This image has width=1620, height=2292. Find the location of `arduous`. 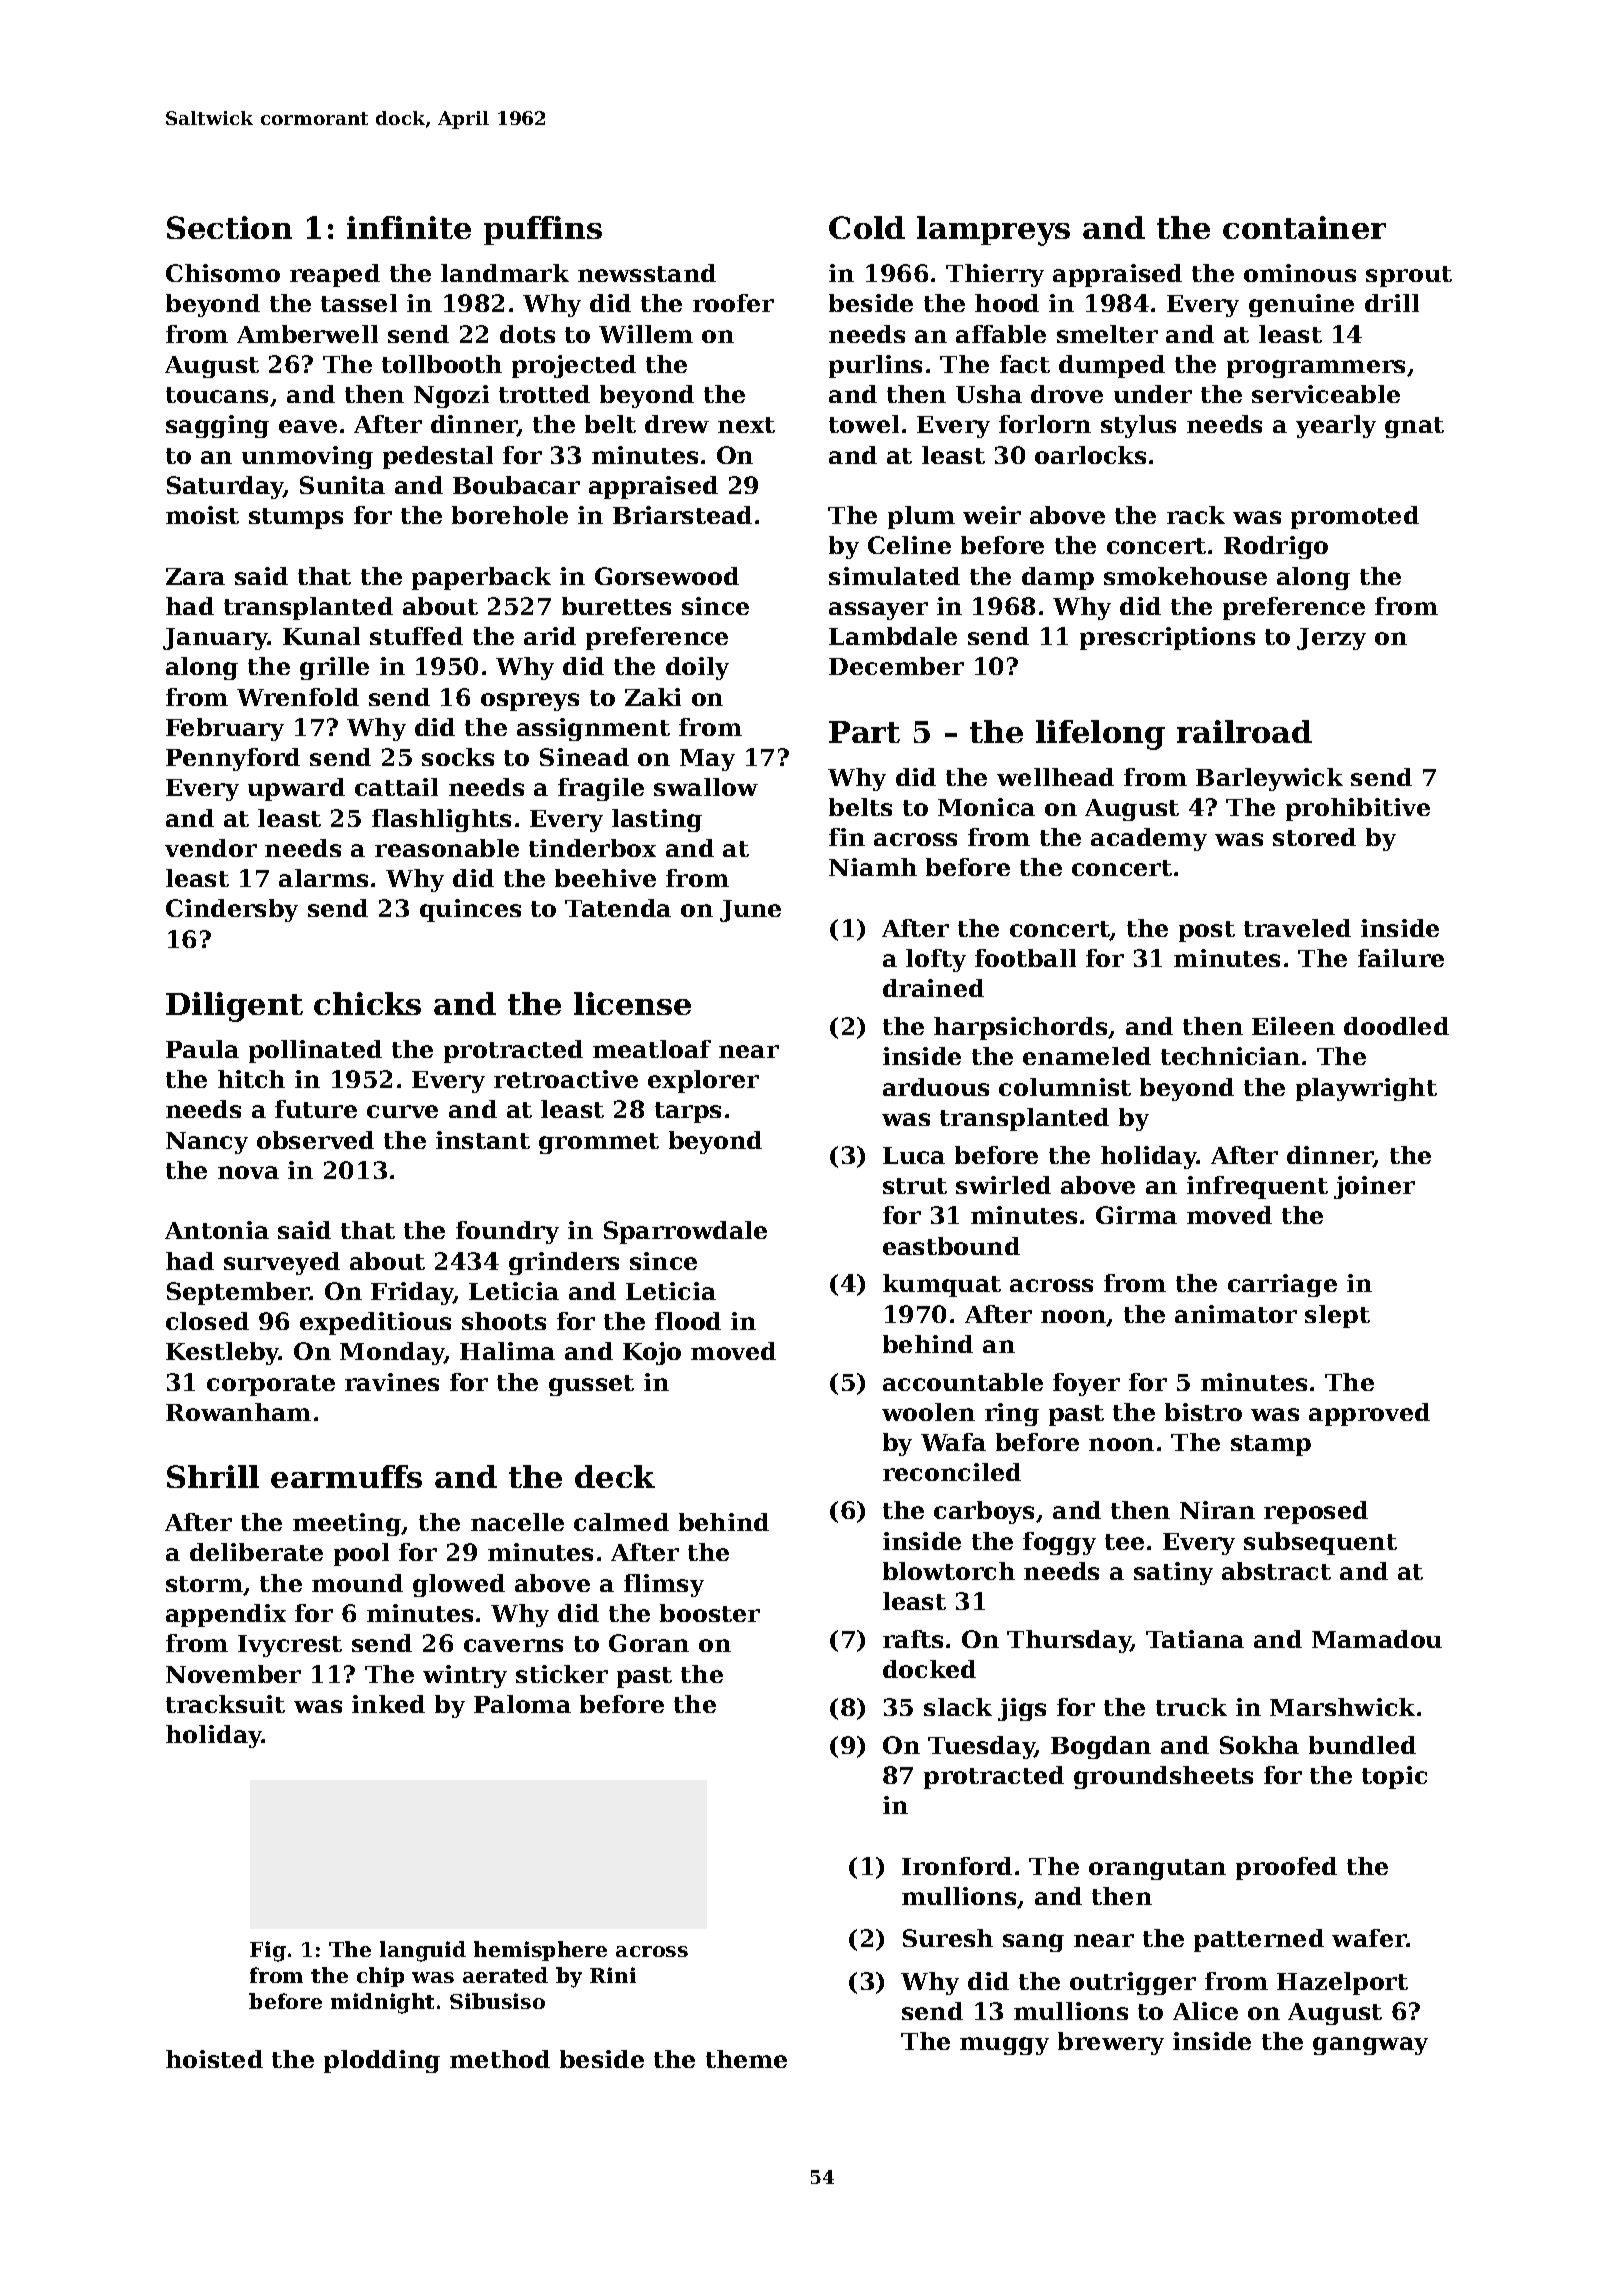

arduous is located at coordinates (936, 1087).
